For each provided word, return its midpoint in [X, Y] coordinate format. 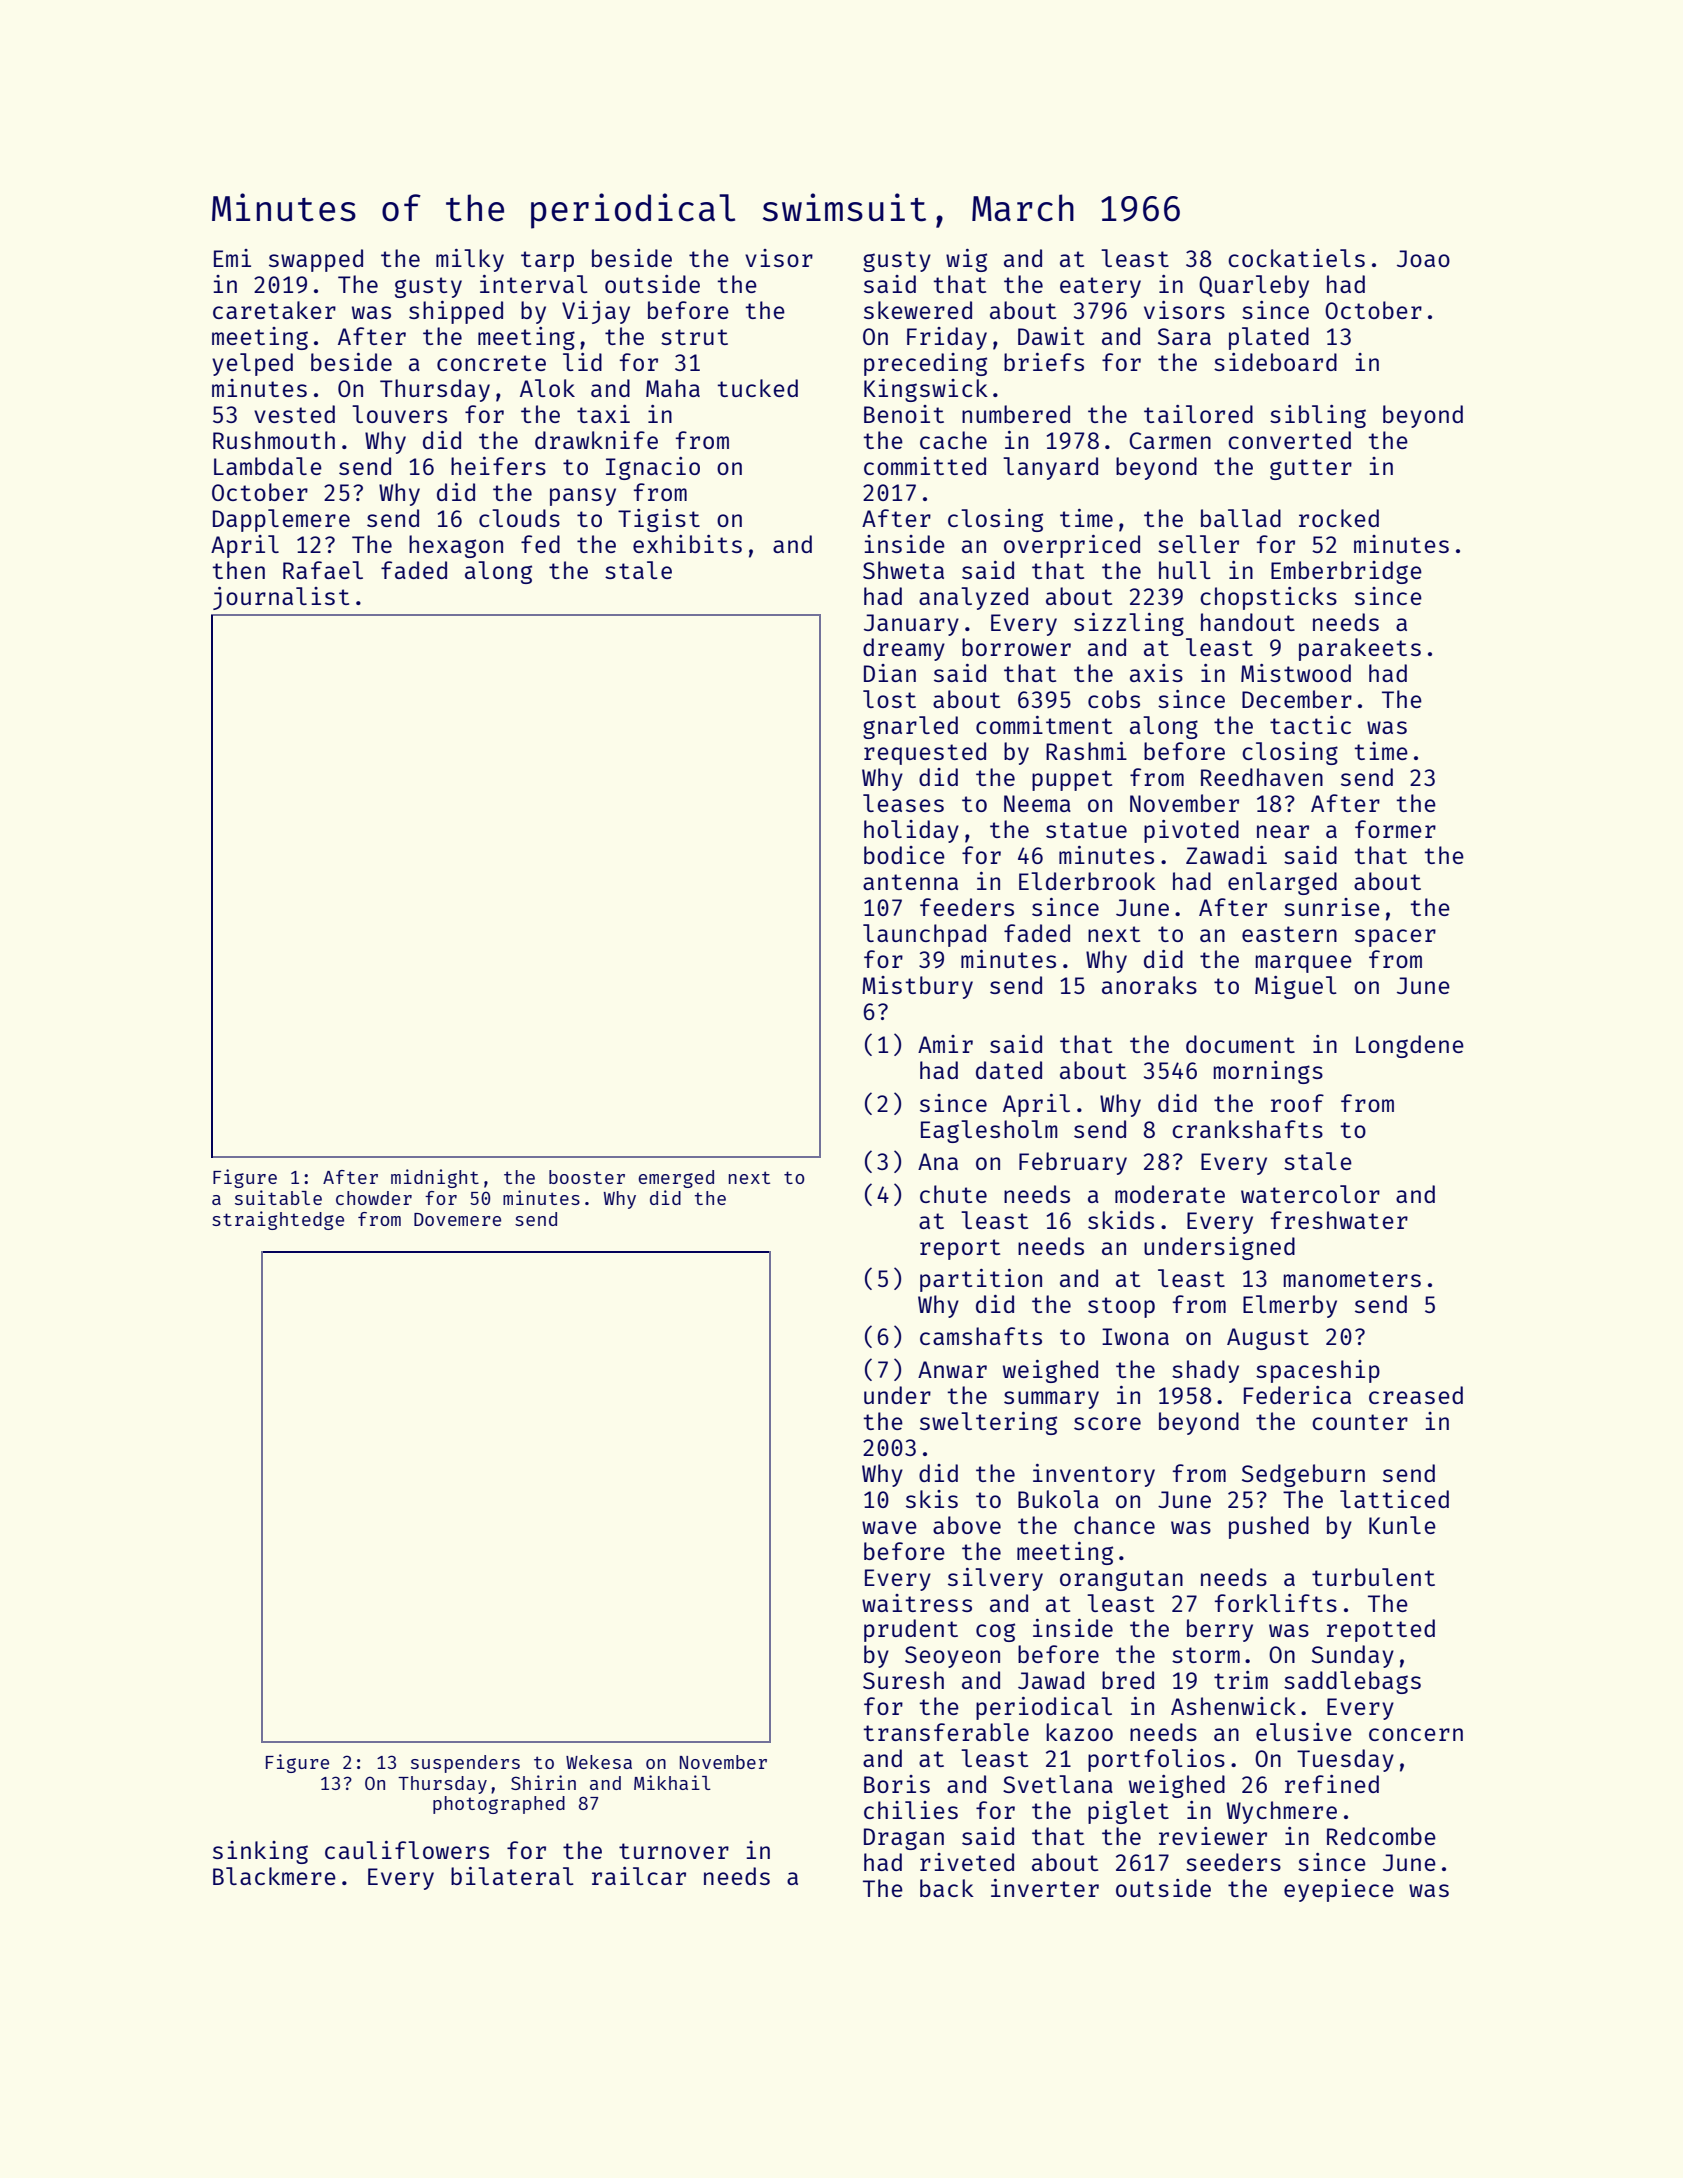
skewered [918, 310]
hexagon [456, 546]
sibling [1318, 416]
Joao [1423, 258]
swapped [316, 260]
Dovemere [457, 1219]
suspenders [465, 1764]
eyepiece [1339, 1890]
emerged [676, 1179]
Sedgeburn [1303, 1475]
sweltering [988, 1423]
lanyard [1050, 468]
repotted [1381, 1630]
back [947, 1888]
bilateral [512, 1876]
